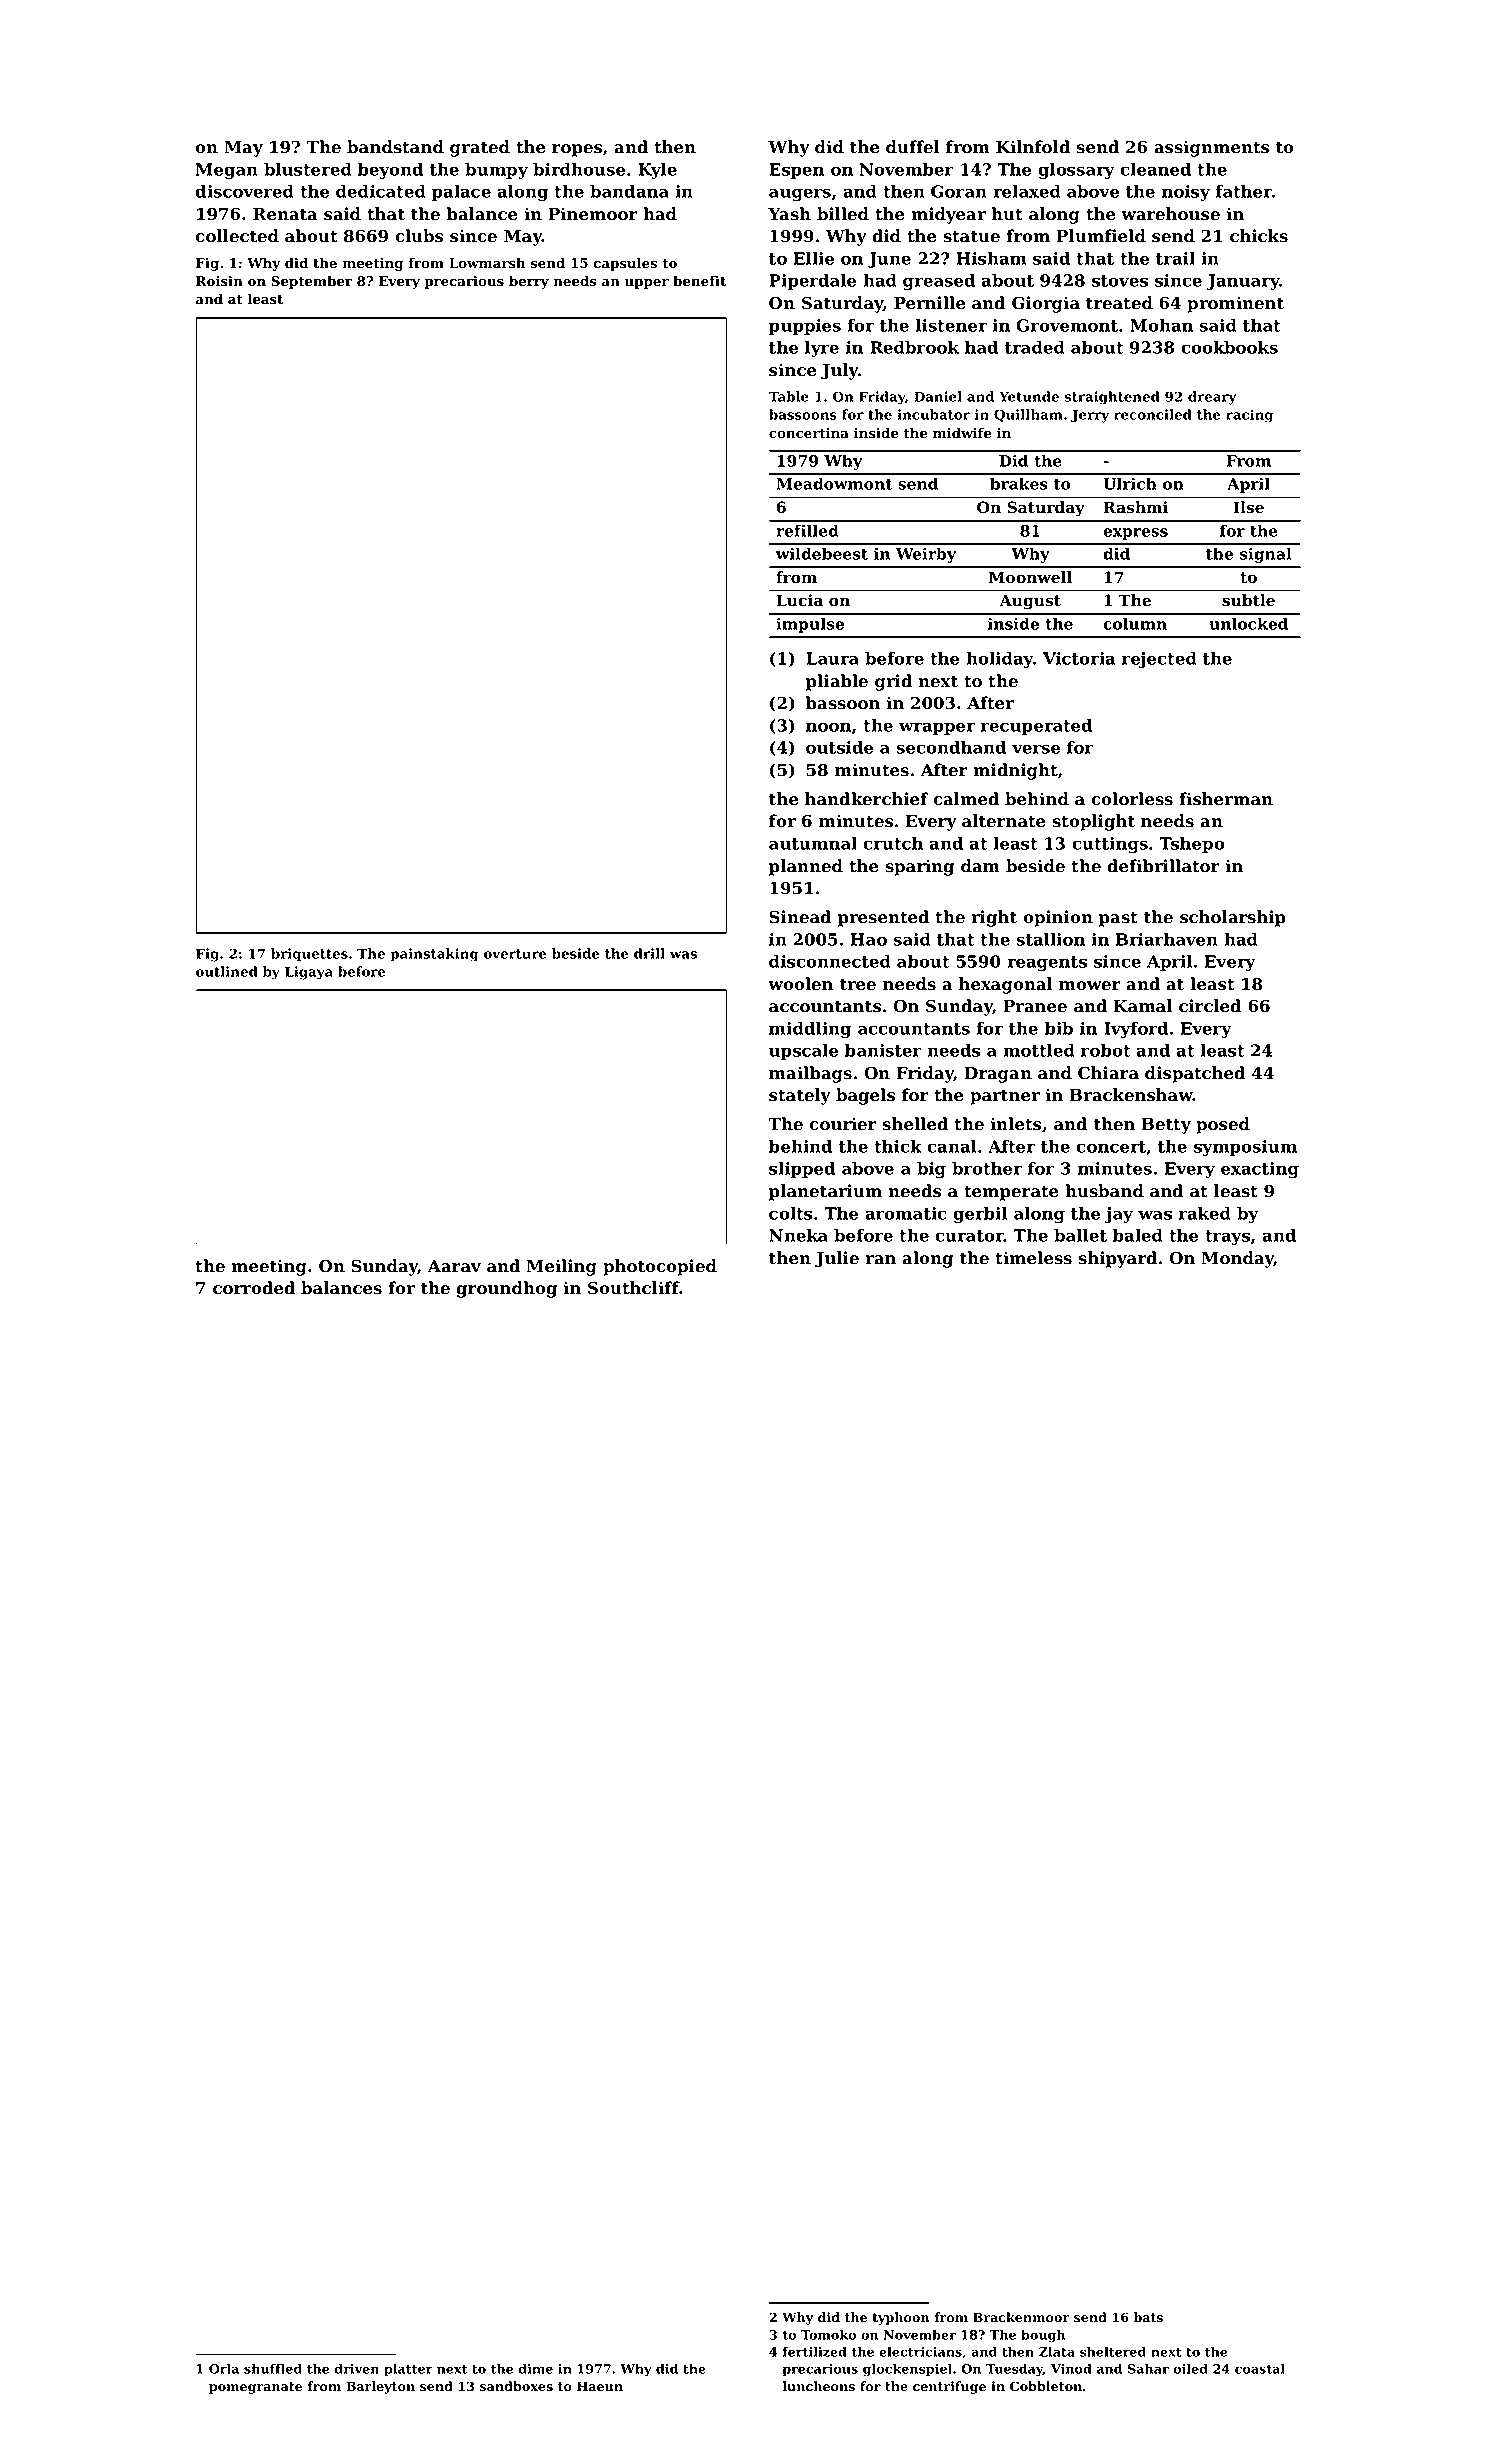 The width and height of the screenshot is (1496, 2464). I want to click on Laura, so click(832, 658).
